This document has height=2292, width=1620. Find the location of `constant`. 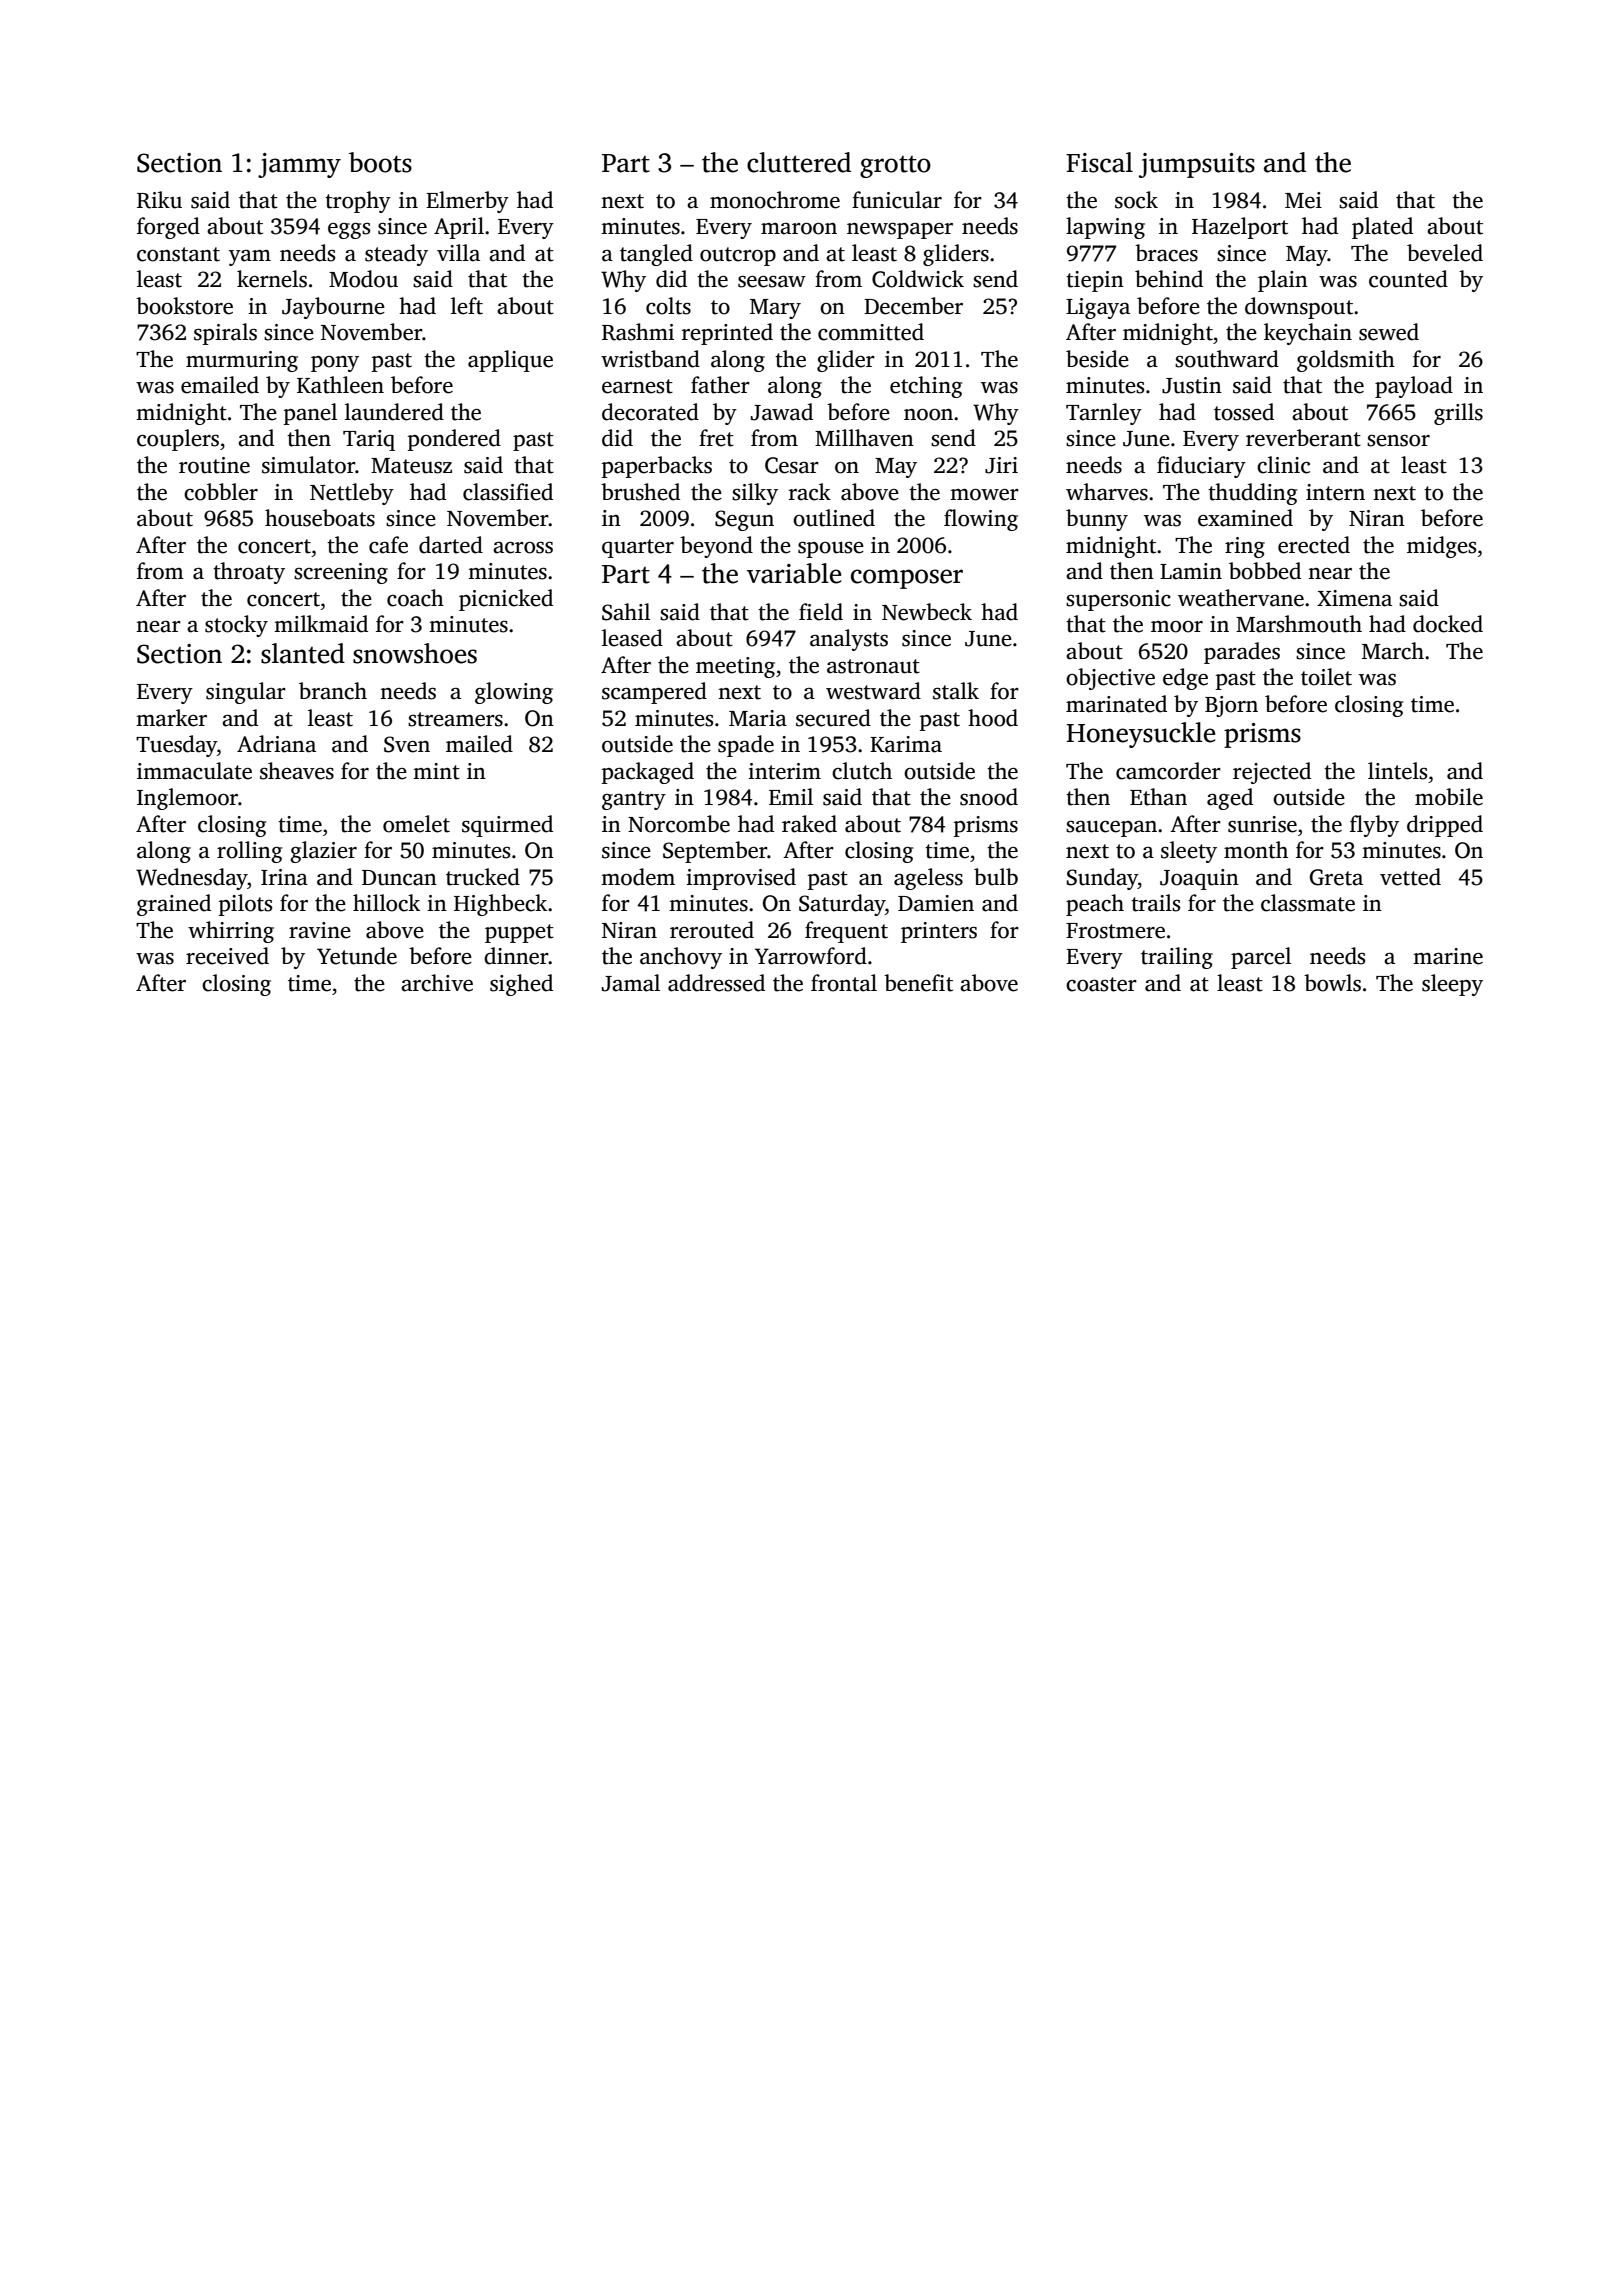

constant is located at coordinates (178, 254).
